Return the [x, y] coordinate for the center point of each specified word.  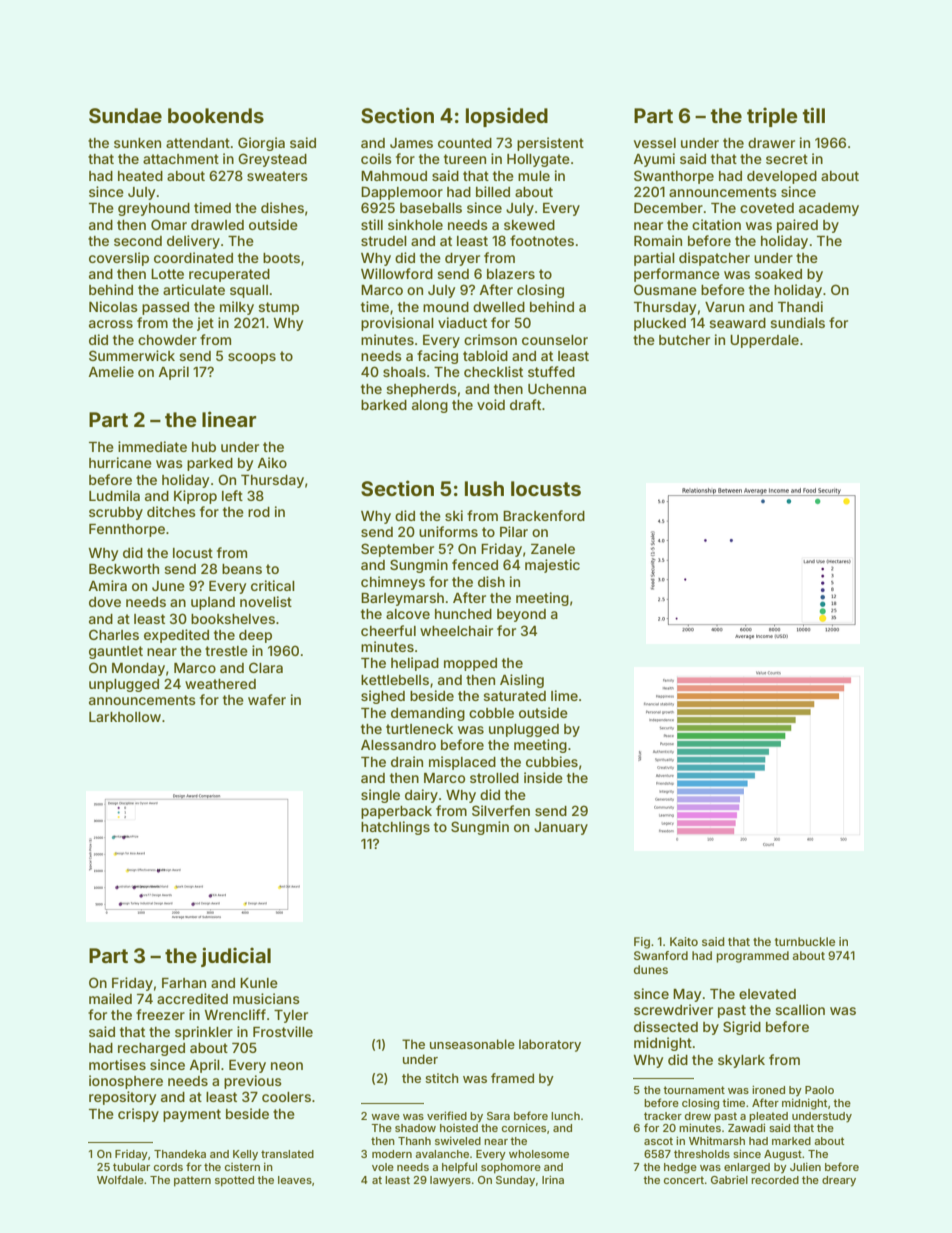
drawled [217, 225]
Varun [724, 307]
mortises [117, 1064]
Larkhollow [125, 717]
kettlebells [395, 680]
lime [564, 695]
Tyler [291, 1016]
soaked [778, 274]
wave [385, 1117]
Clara [266, 667]
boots [281, 258]
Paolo [819, 1090]
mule [534, 176]
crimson [490, 339]
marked [791, 1141]
